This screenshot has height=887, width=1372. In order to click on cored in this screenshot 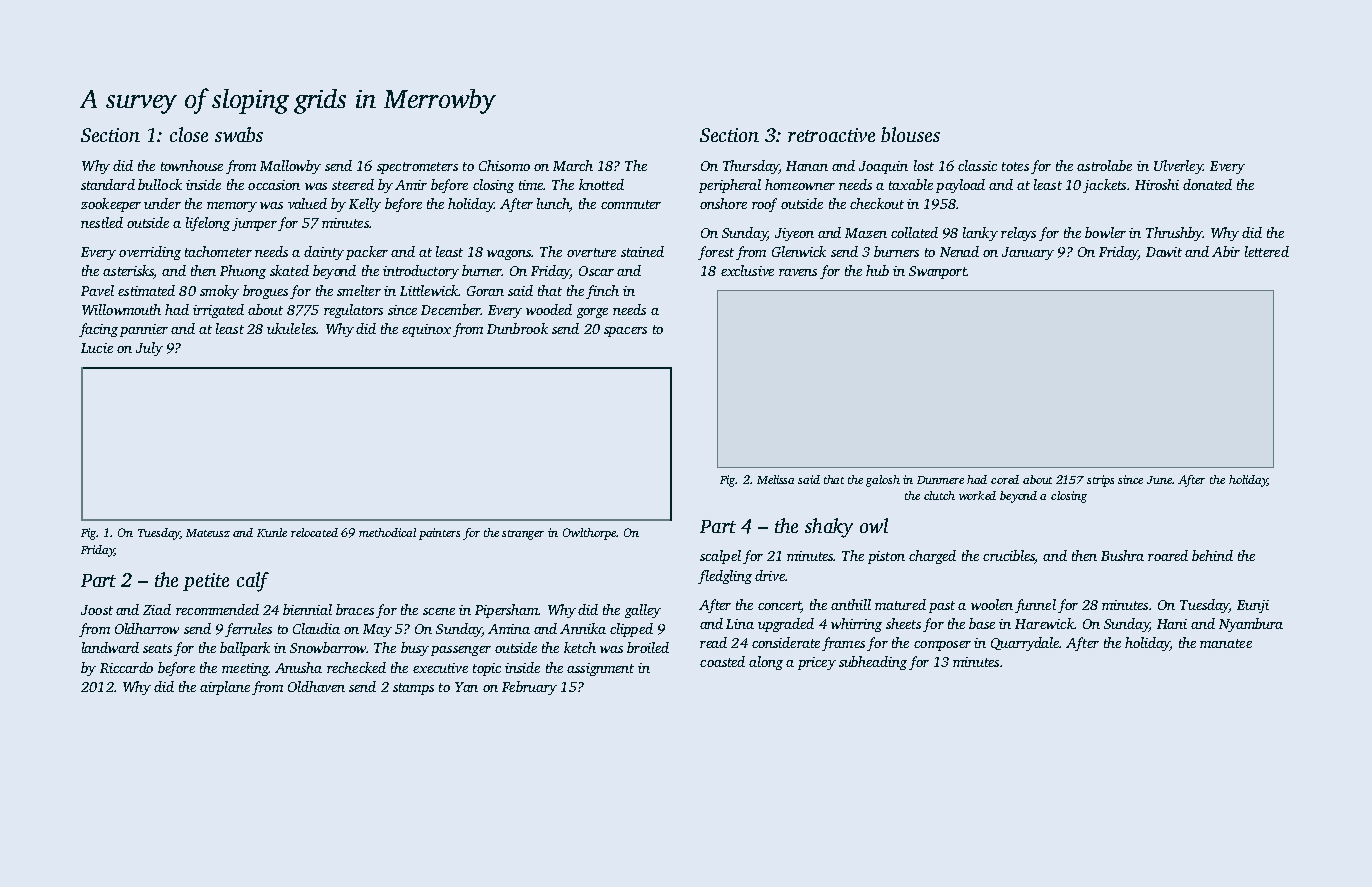, I will do `click(1005, 479)`.
